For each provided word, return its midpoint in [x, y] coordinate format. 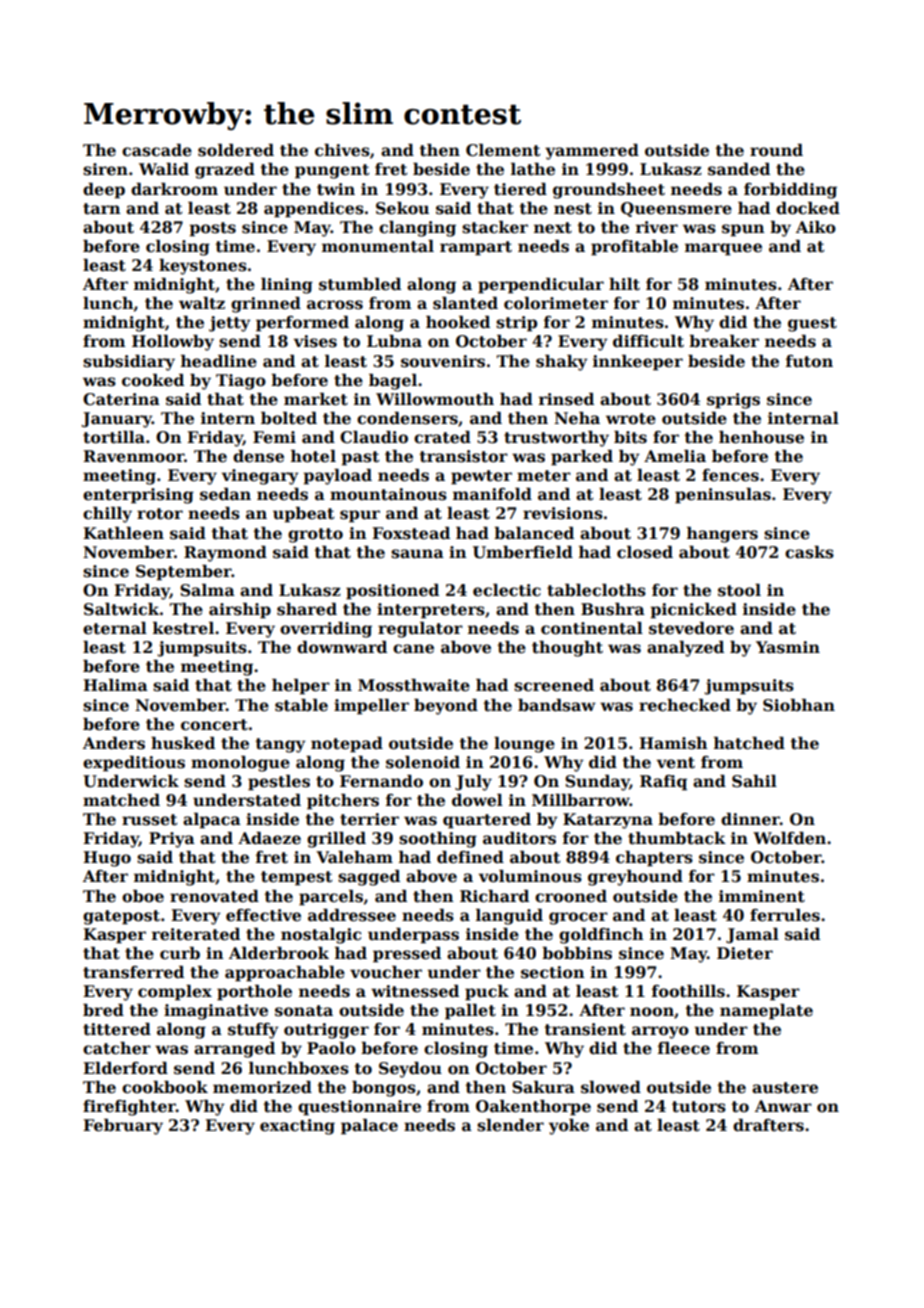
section [553, 972]
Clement [503, 150]
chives [342, 150]
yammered [592, 152]
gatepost [121, 917]
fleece [684, 1048]
